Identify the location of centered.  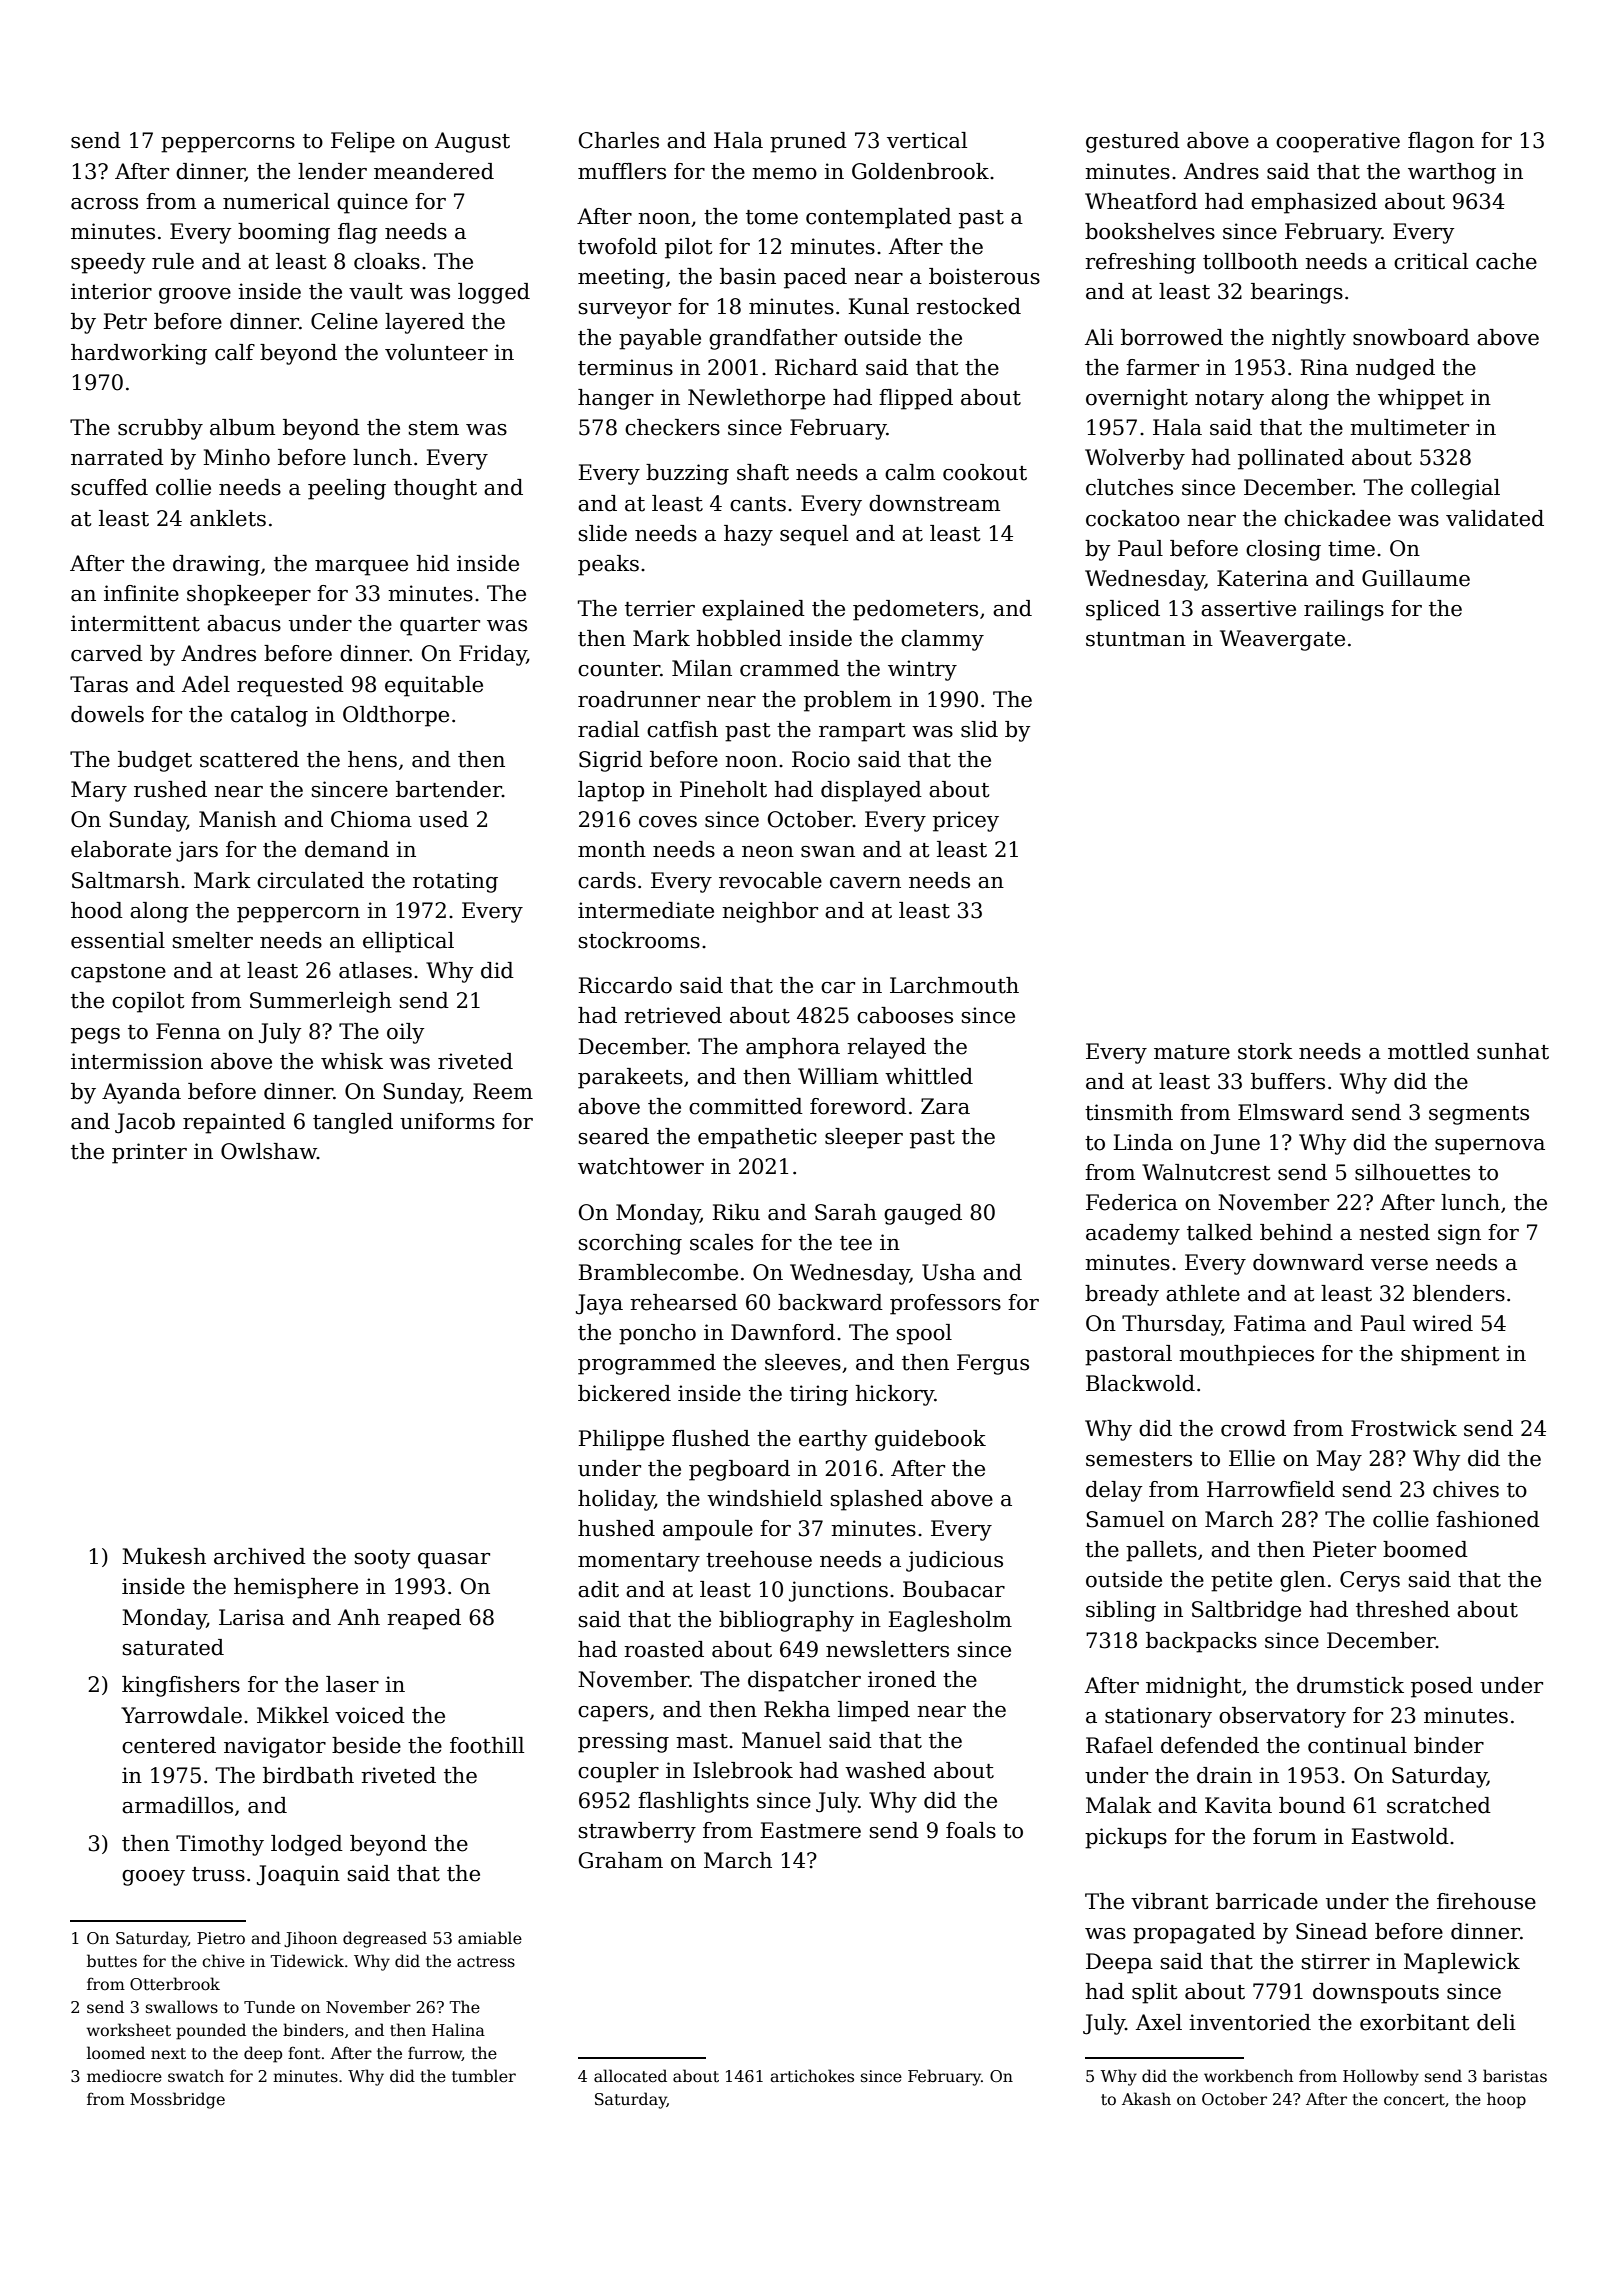
(169, 1745).
